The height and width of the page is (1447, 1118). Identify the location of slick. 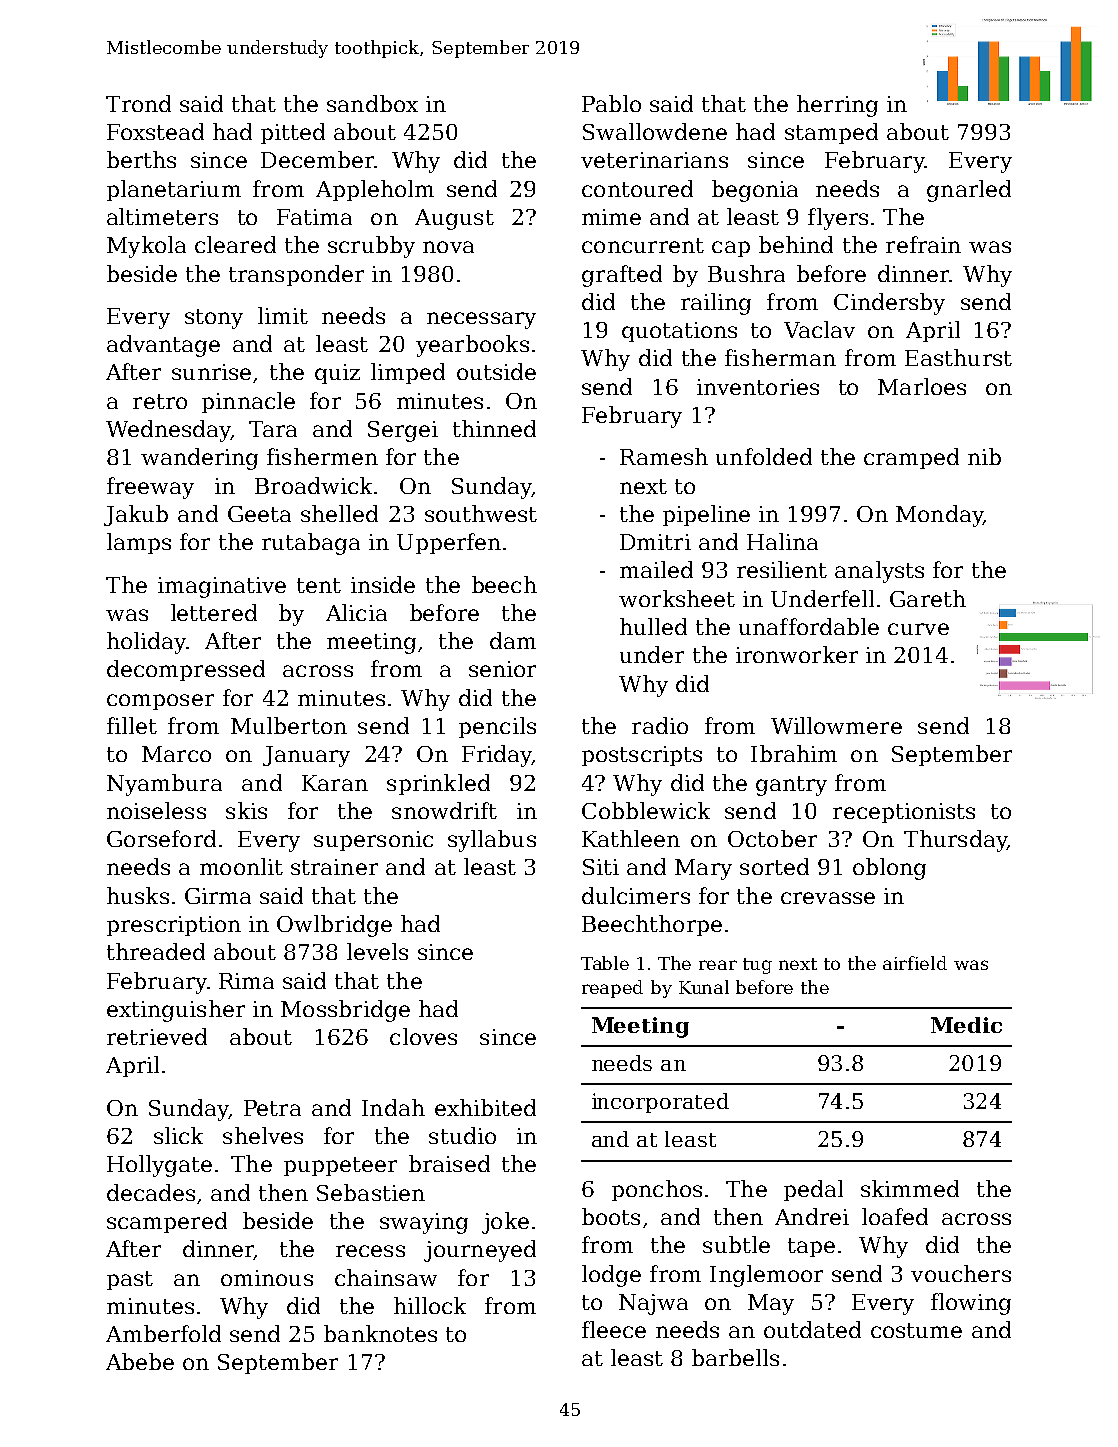
(178, 1135).
